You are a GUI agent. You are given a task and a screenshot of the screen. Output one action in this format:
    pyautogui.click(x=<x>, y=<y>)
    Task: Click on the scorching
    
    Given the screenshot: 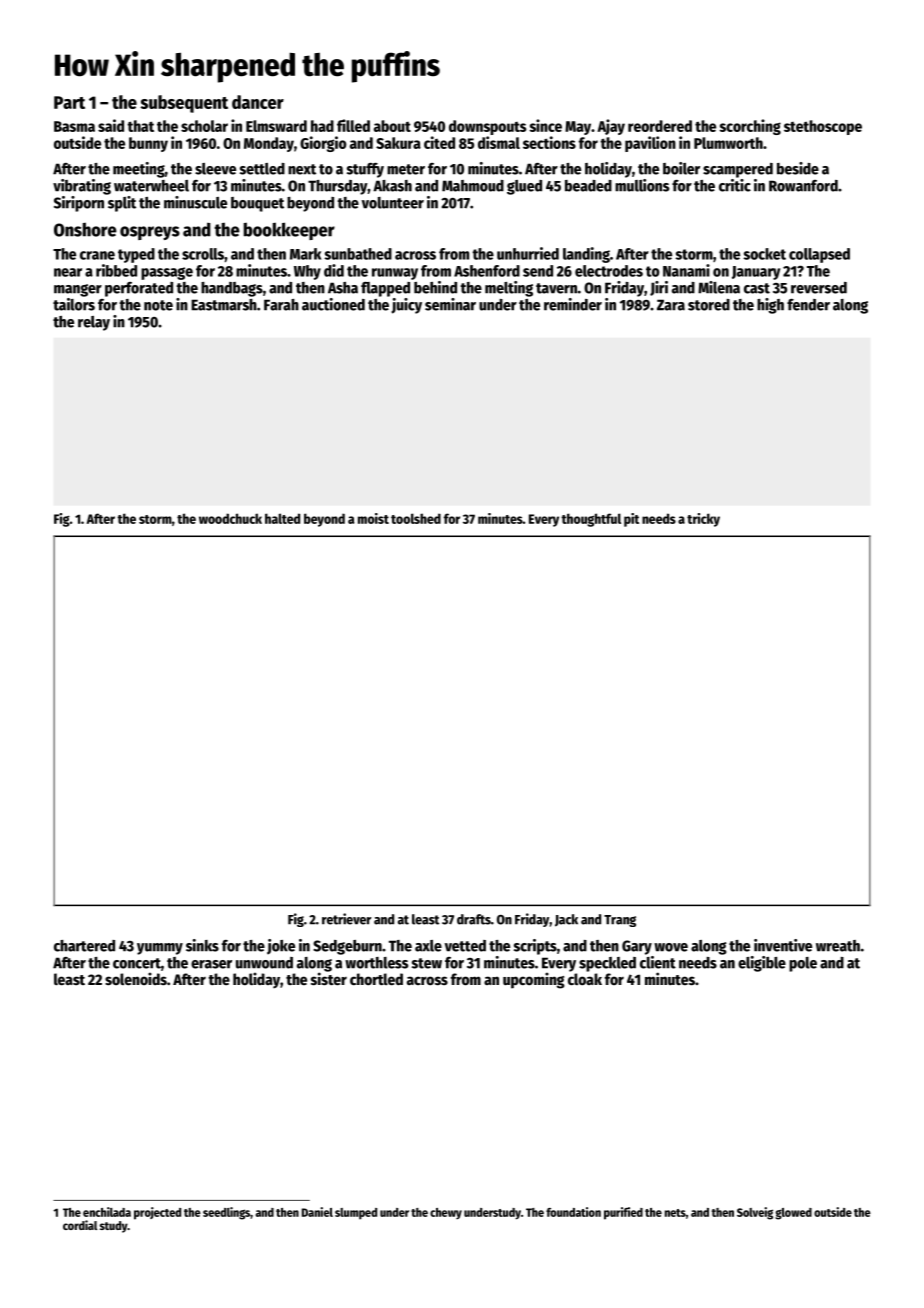 What is the action you would take?
    pyautogui.click(x=750, y=127)
